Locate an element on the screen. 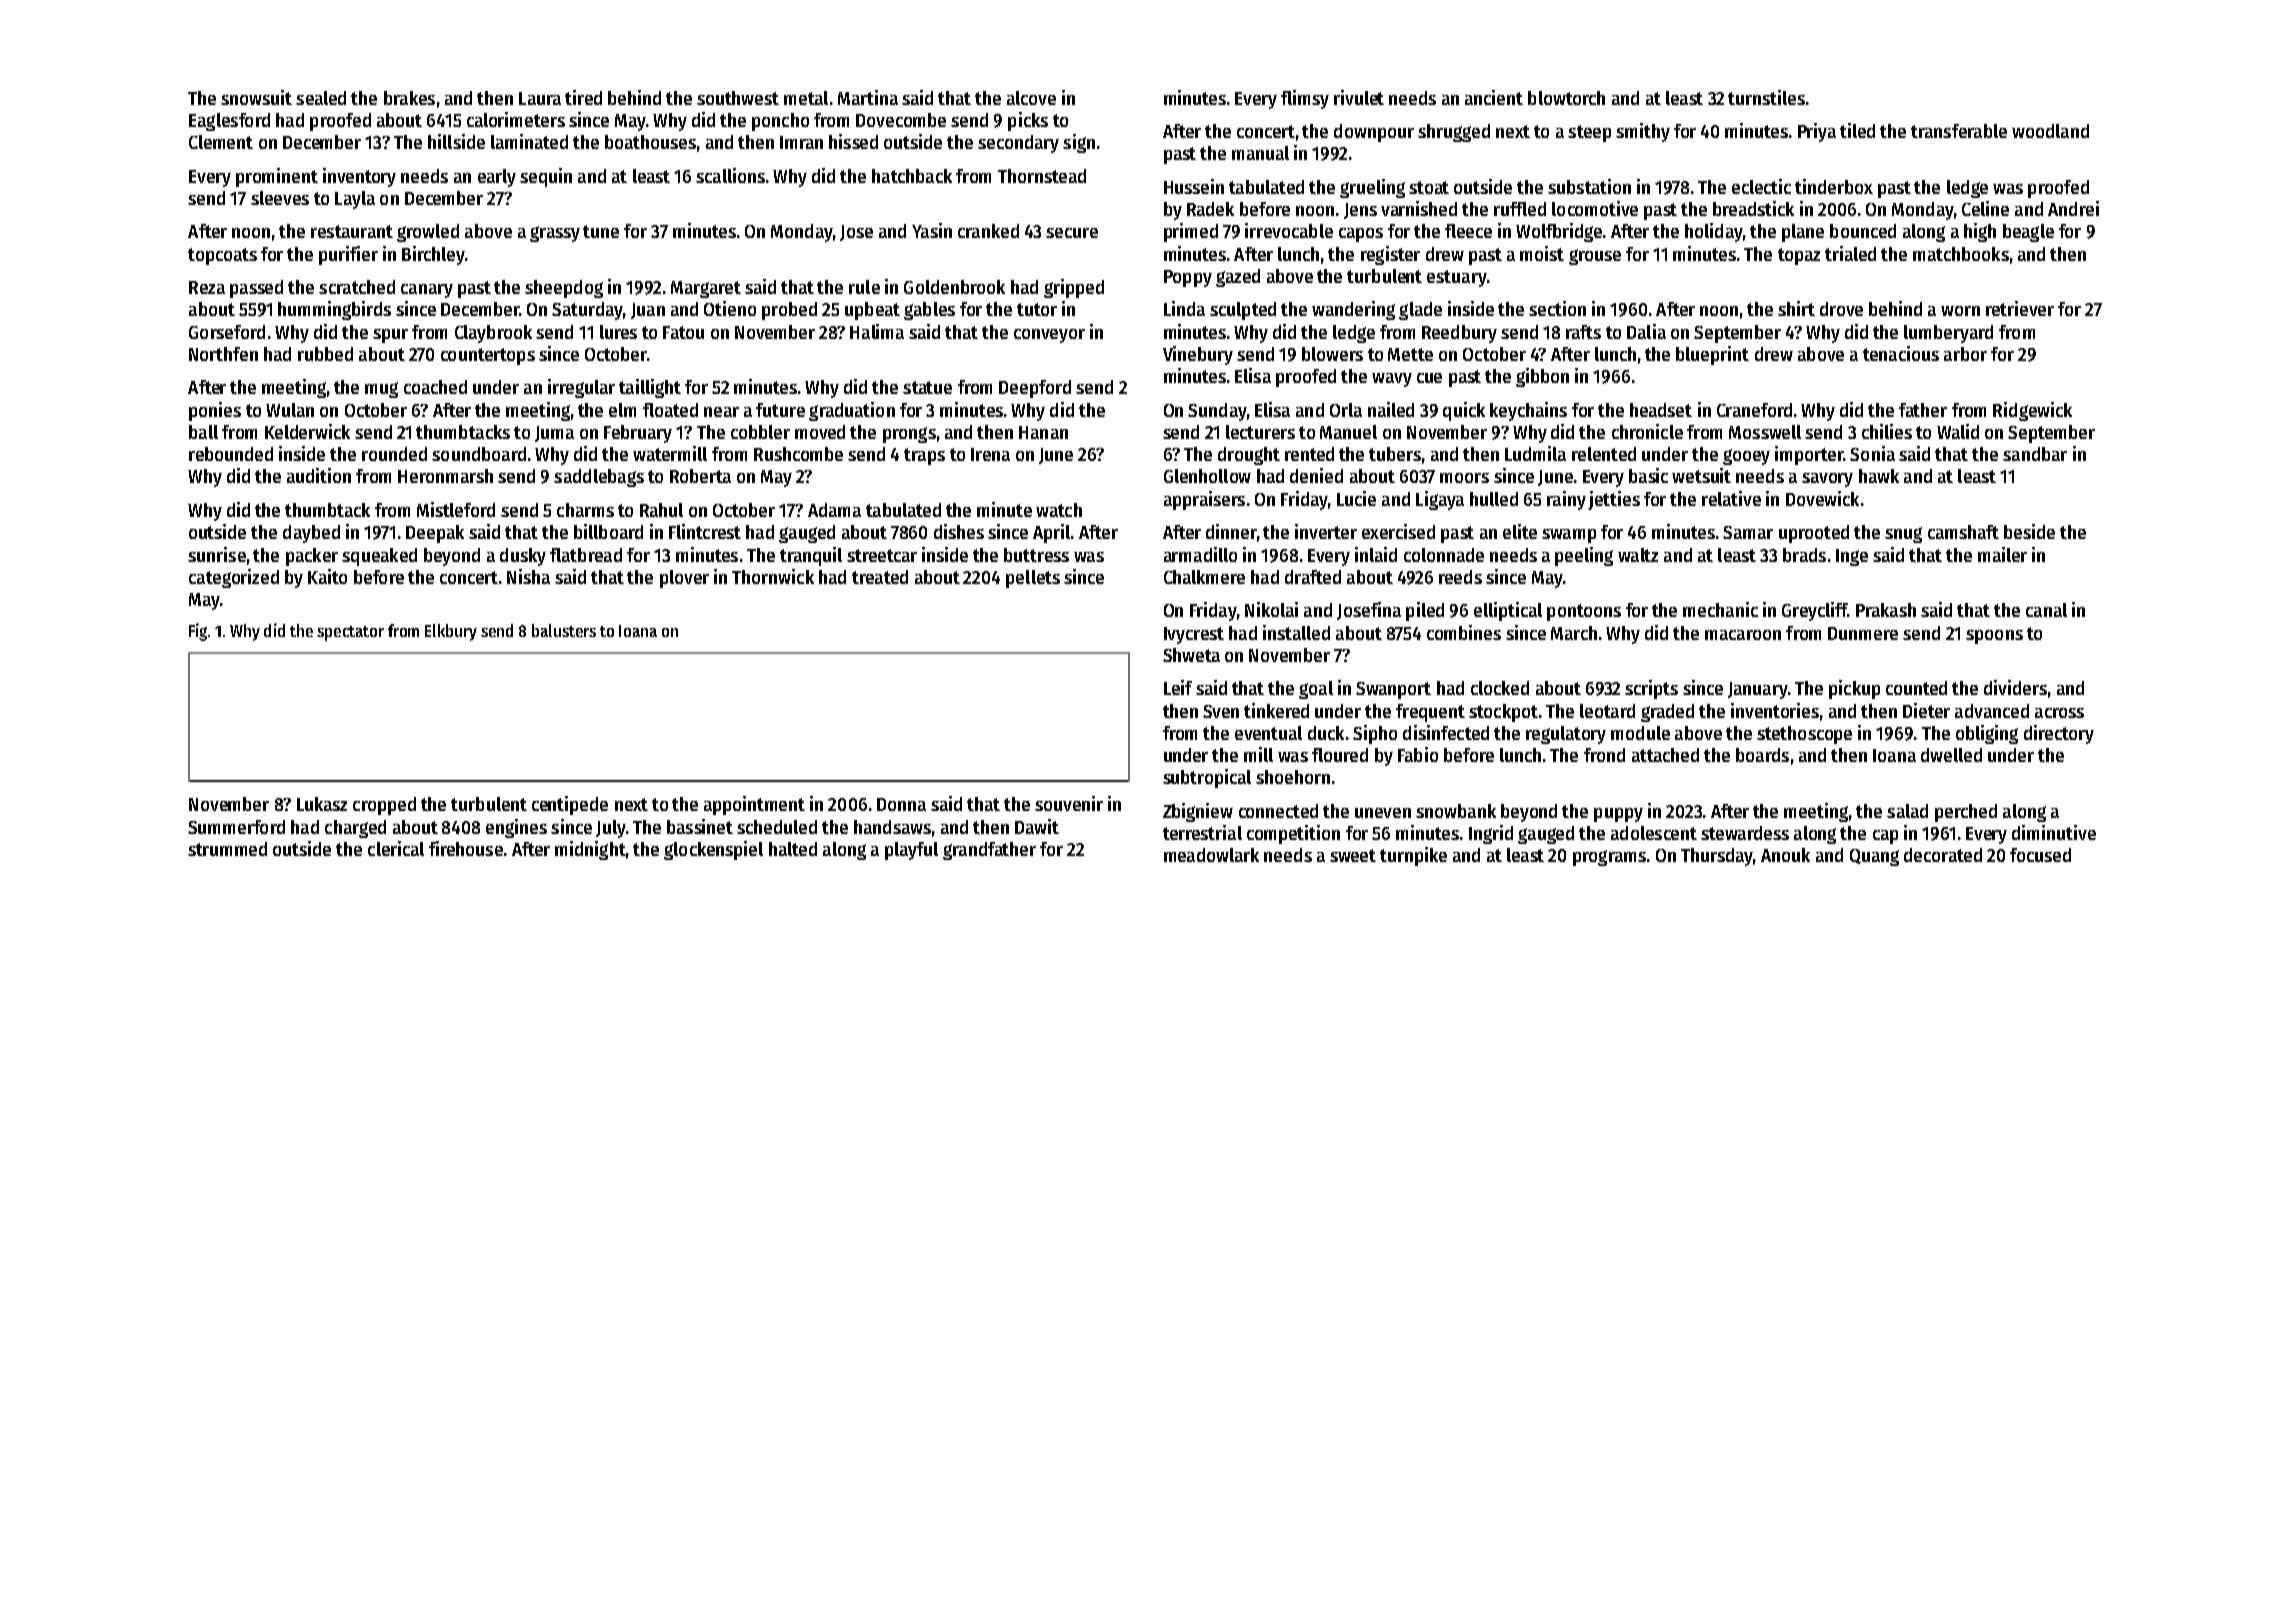 The height and width of the screenshot is (1620, 2292). Ridgewick is located at coordinates (2032, 411).
